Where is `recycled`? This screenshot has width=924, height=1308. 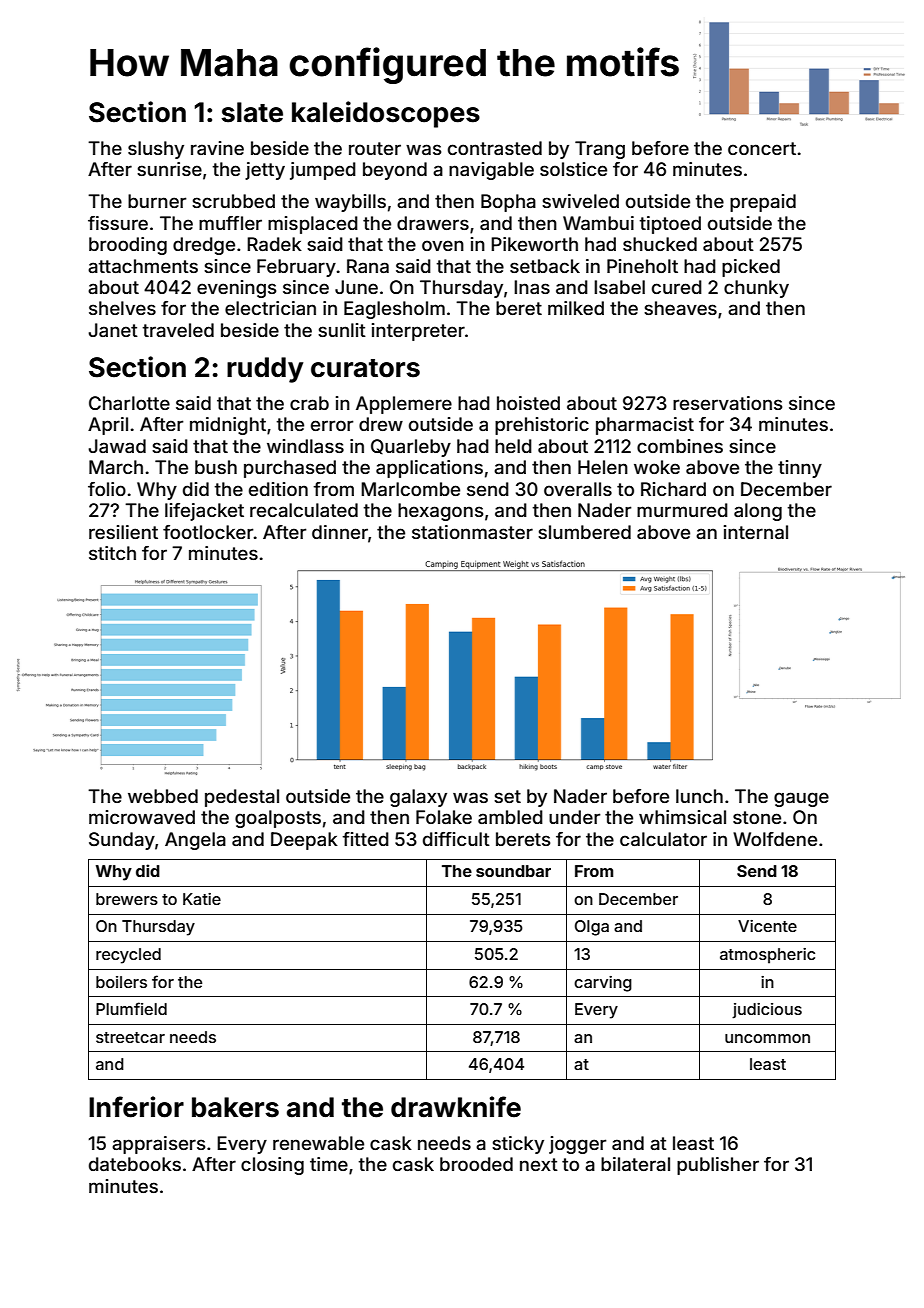
recycled is located at coordinates (128, 956).
